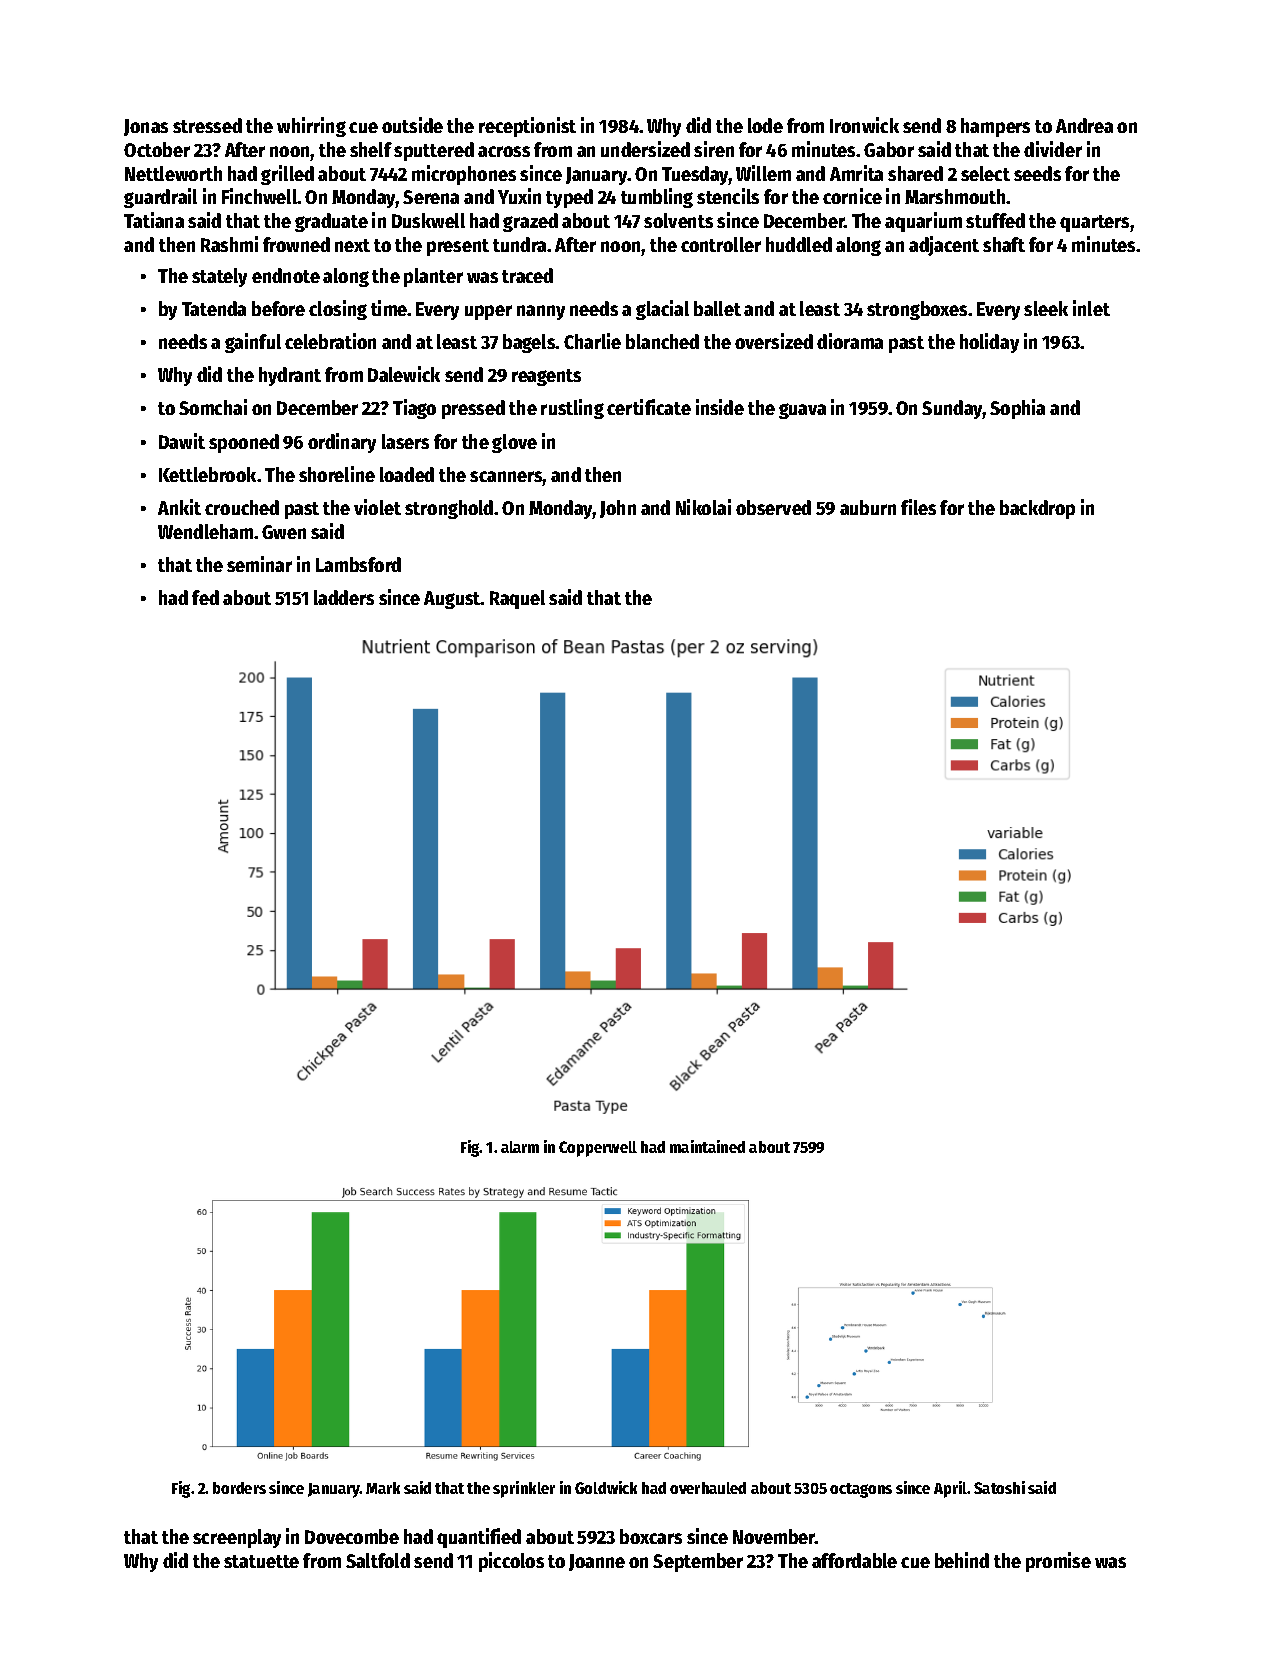 The width and height of the page is (1286, 1664). Describe the element at coordinates (917, 310) in the page. I see `strongboxes` at that location.
